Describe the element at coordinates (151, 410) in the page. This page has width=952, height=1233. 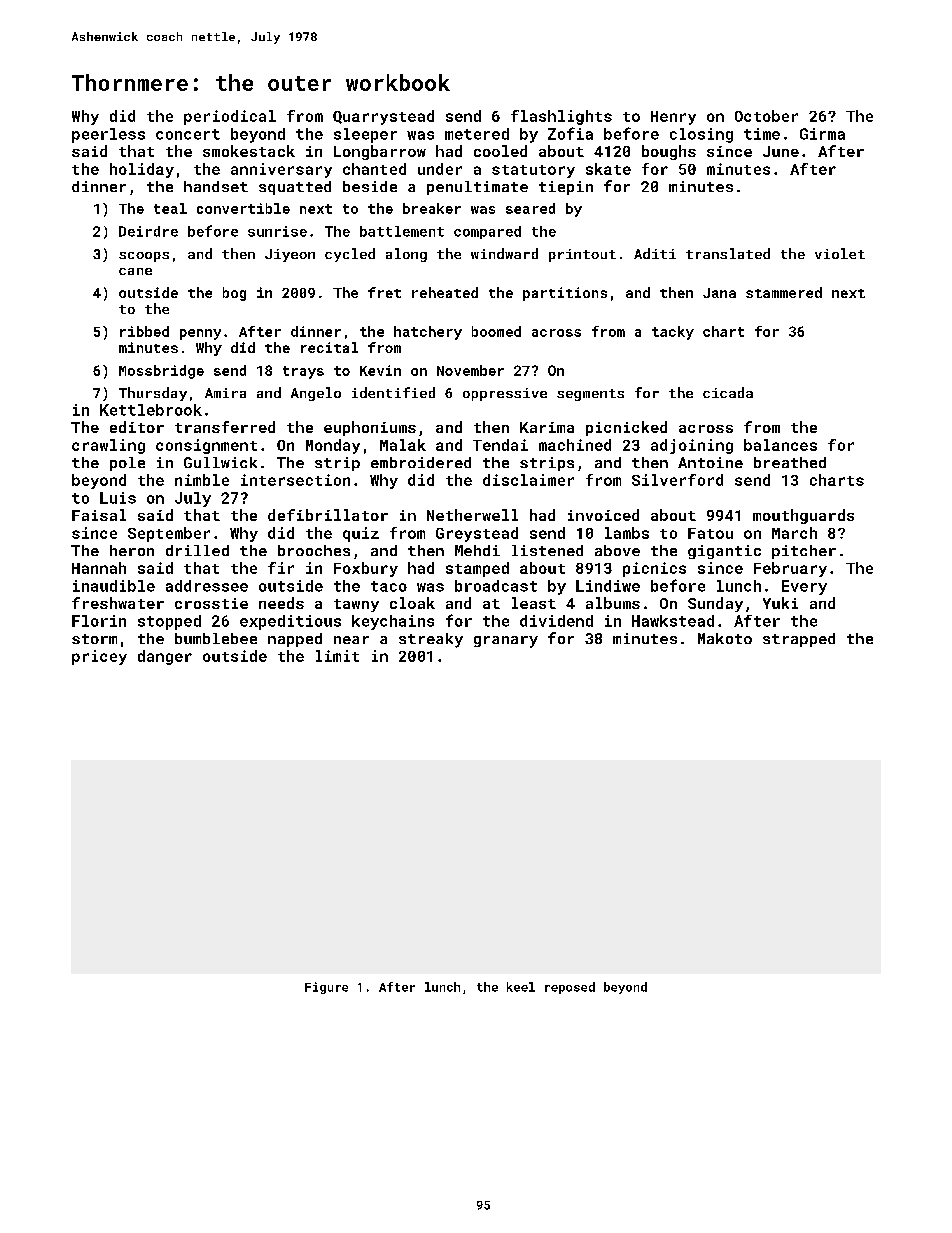
I see `Kettlebrook` at that location.
